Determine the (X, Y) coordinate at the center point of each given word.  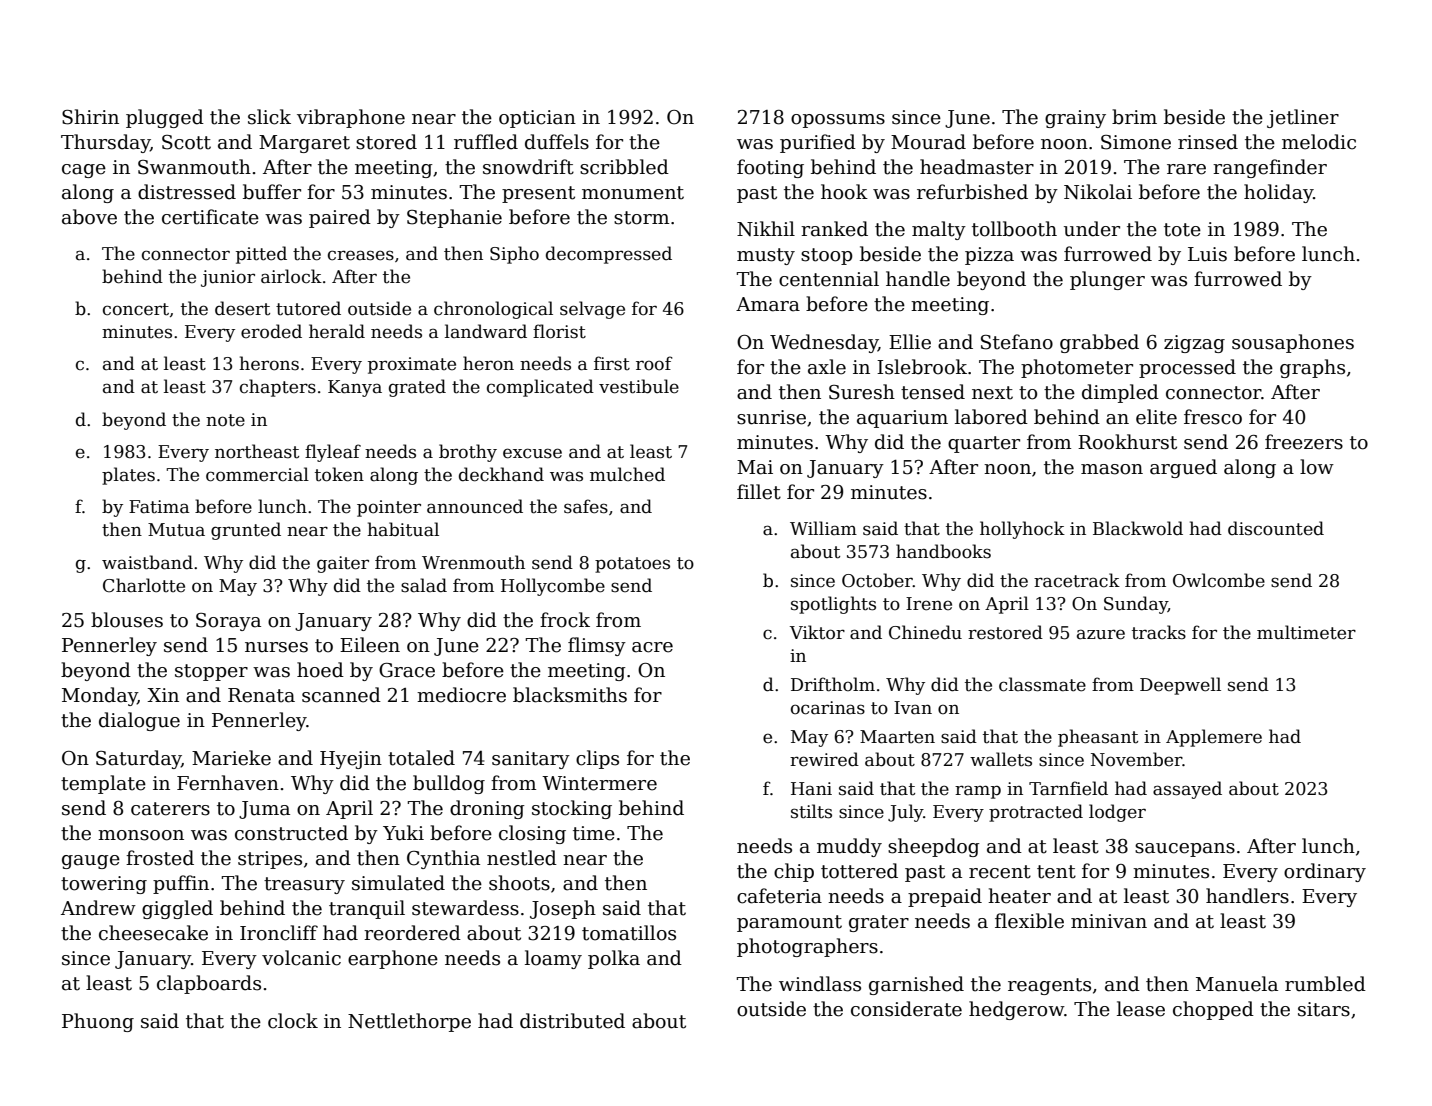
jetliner (1303, 118)
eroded (271, 331)
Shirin (90, 117)
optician (537, 119)
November (1136, 759)
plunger (1107, 280)
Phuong (98, 1022)
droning (487, 809)
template (103, 784)
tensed (933, 392)
